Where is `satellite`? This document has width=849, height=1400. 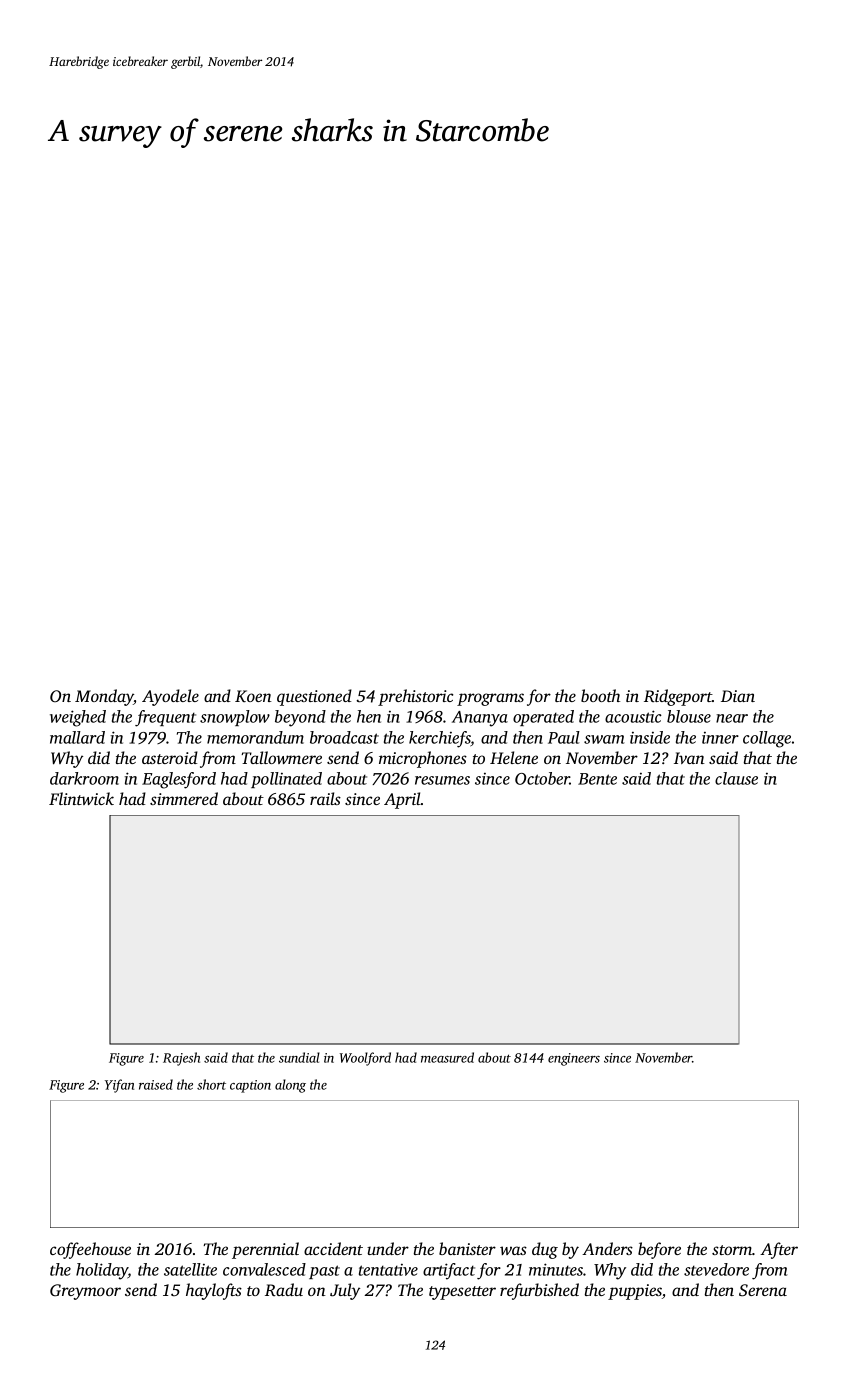 satellite is located at coordinates (190, 1269).
